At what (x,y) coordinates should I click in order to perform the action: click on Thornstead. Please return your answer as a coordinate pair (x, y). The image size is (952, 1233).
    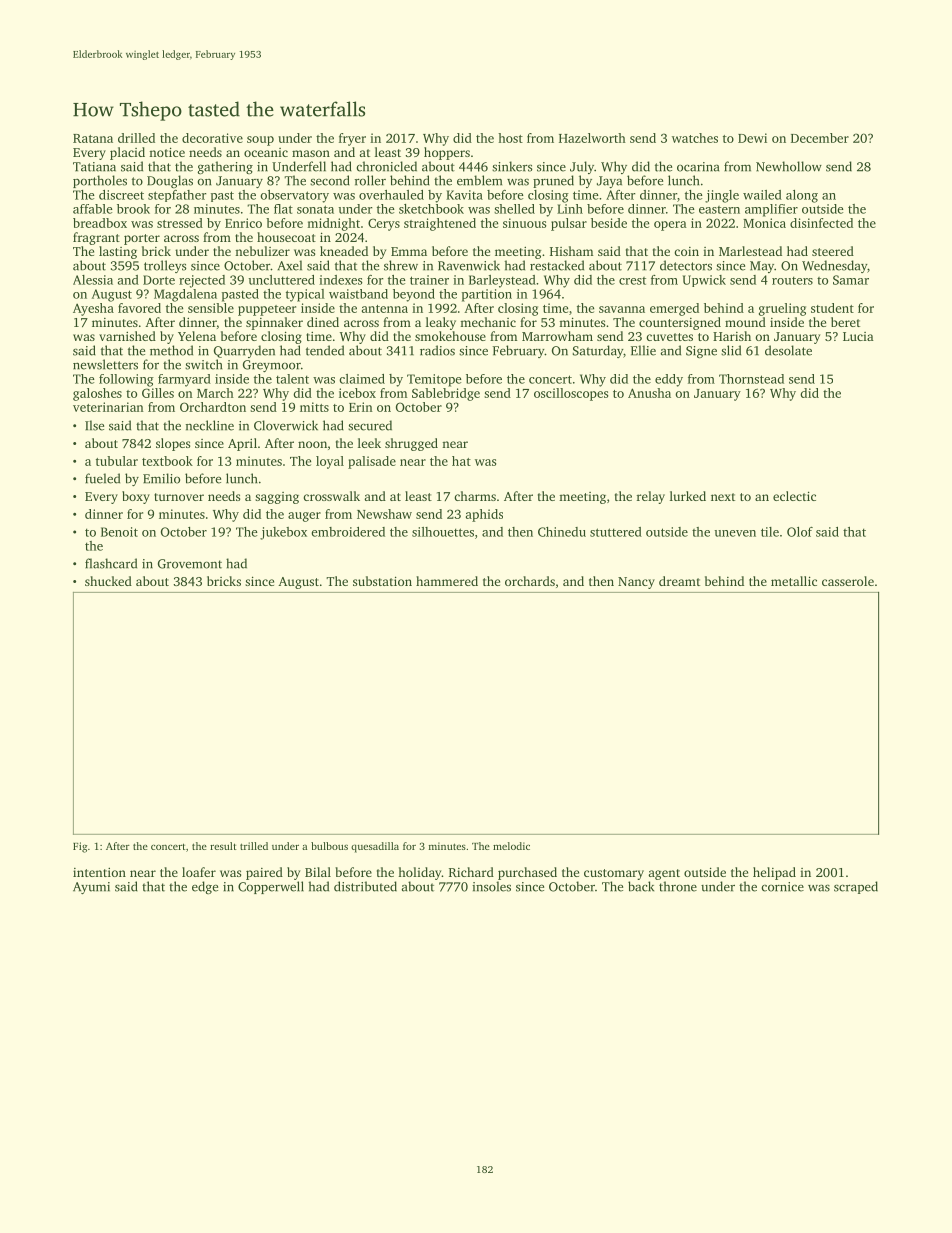
    Looking at the image, I should click on (751, 379).
